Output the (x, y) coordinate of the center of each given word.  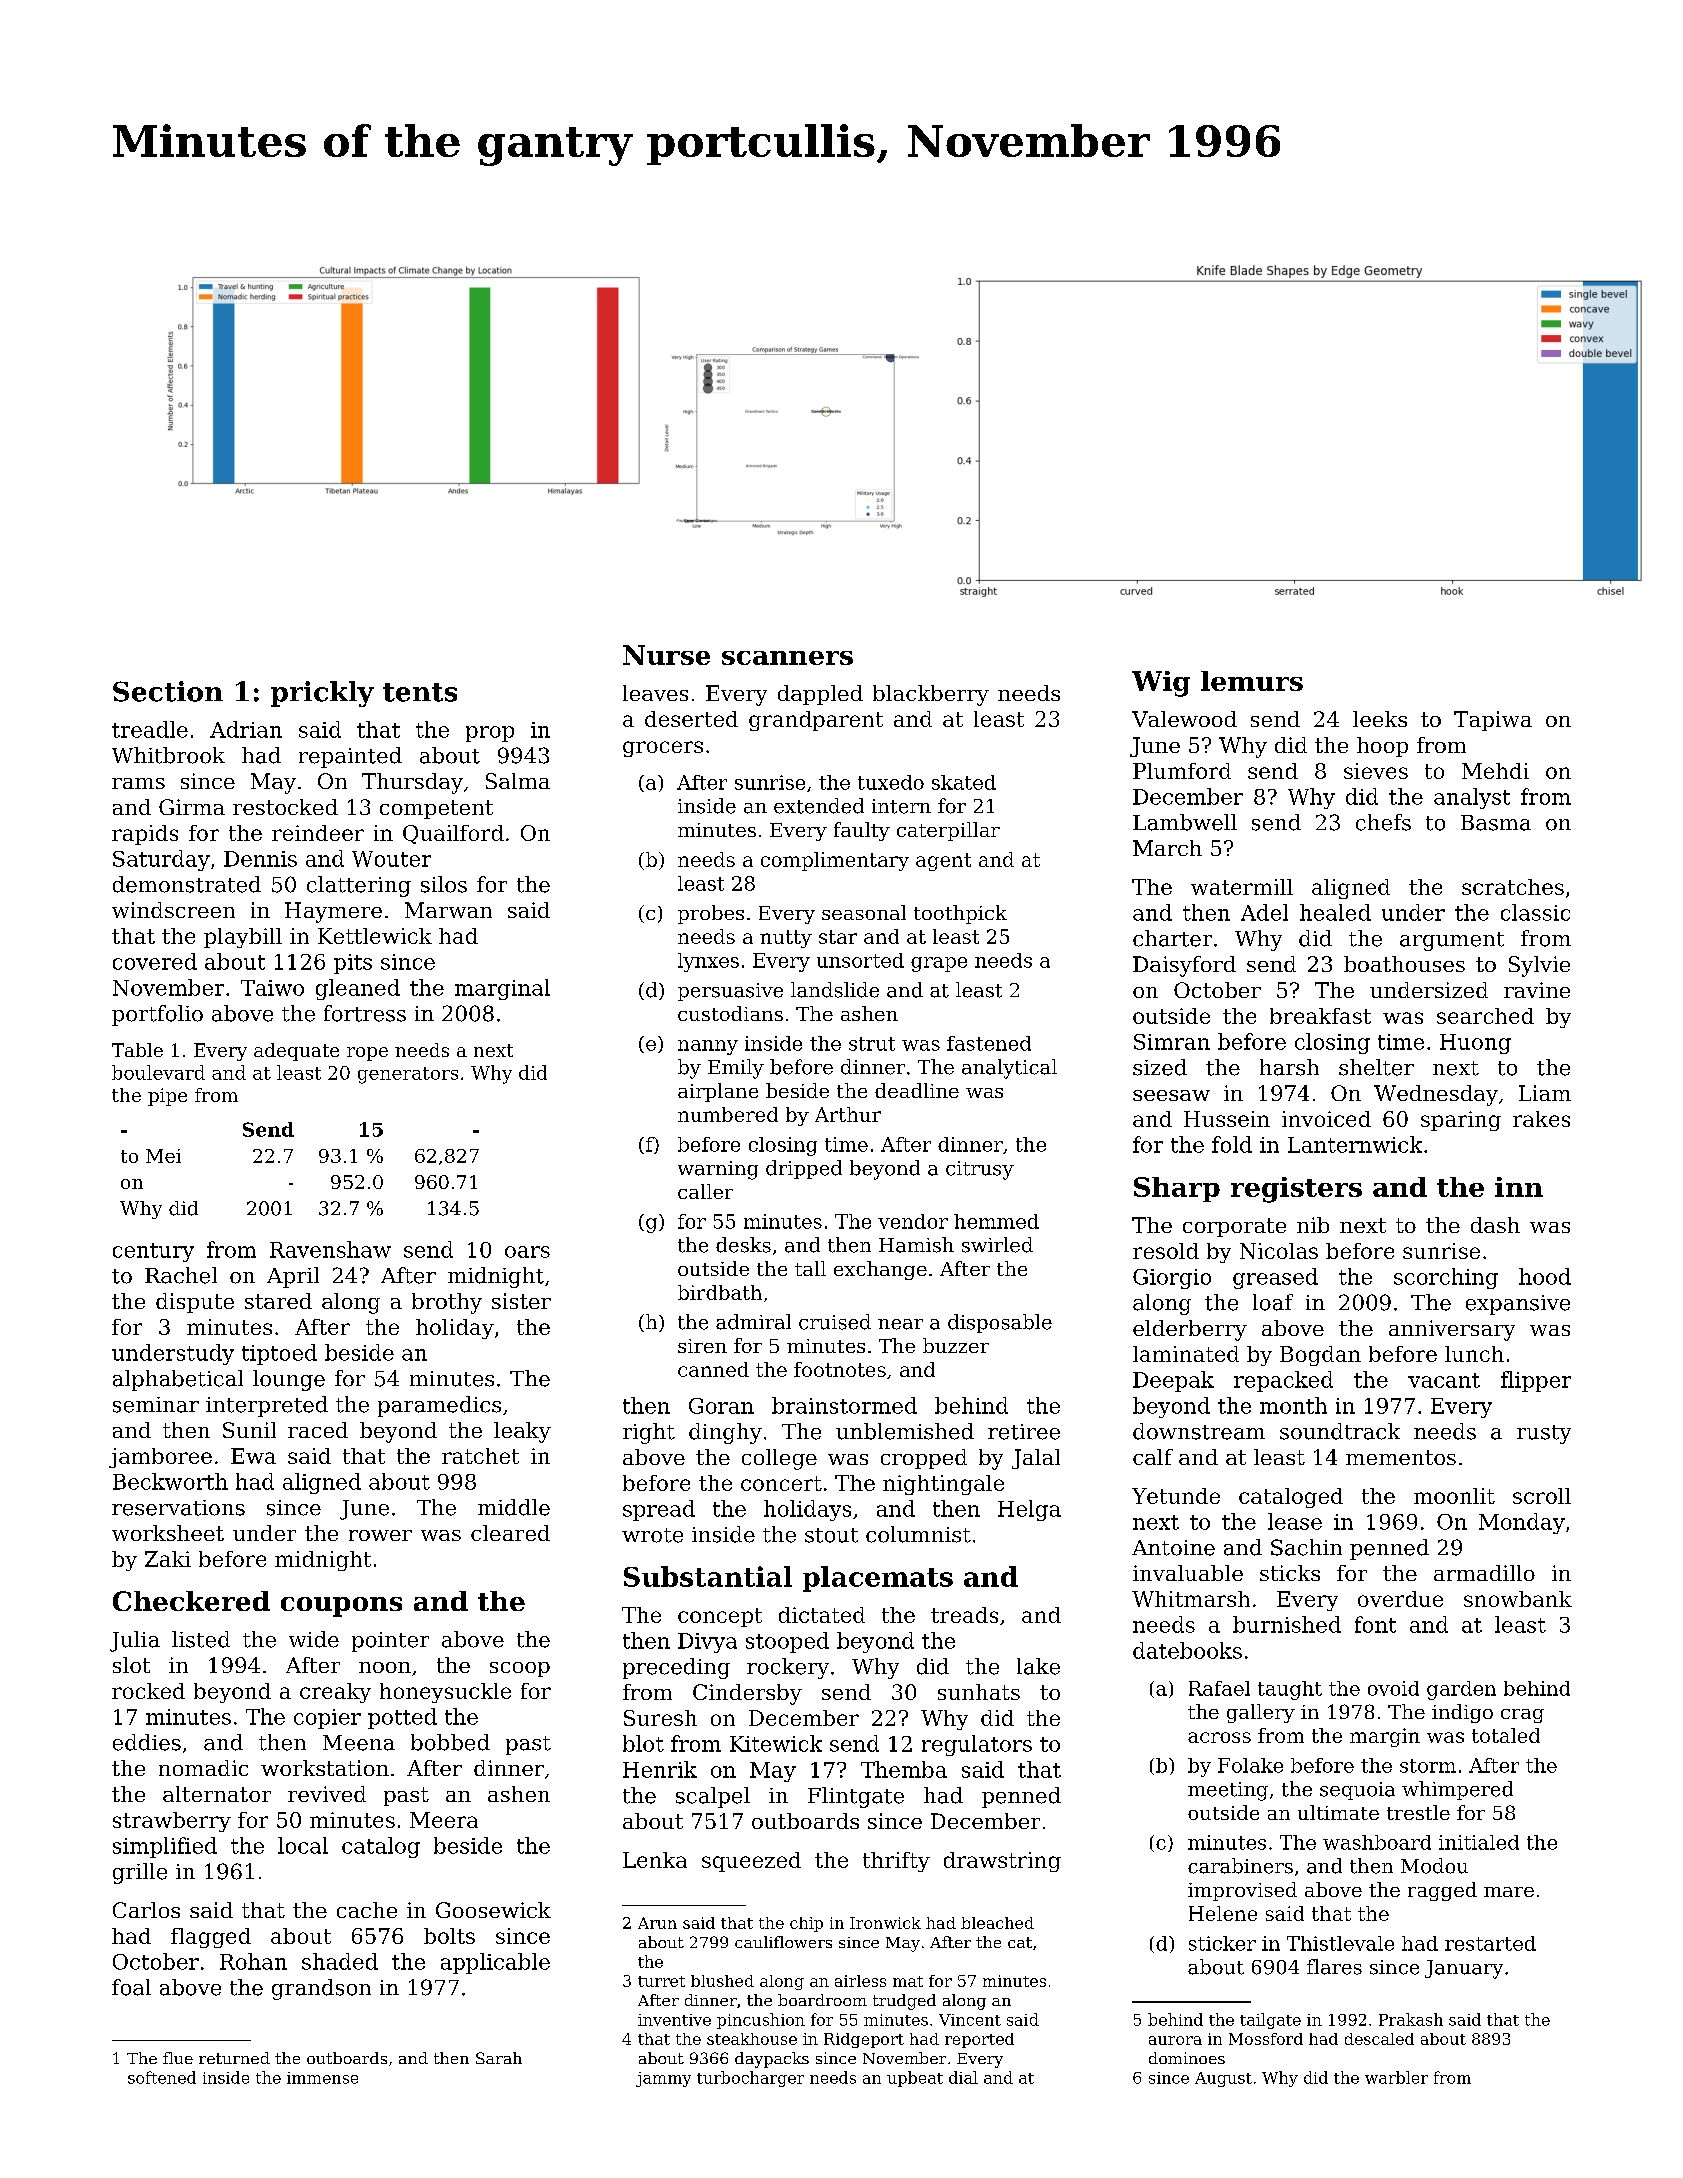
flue (178, 2058)
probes (711, 914)
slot (131, 1665)
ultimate (1338, 1812)
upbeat (915, 2079)
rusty (1544, 1434)
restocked (285, 807)
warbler (1396, 2077)
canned (713, 1369)
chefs (1383, 822)
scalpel (713, 1797)
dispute (195, 1303)
